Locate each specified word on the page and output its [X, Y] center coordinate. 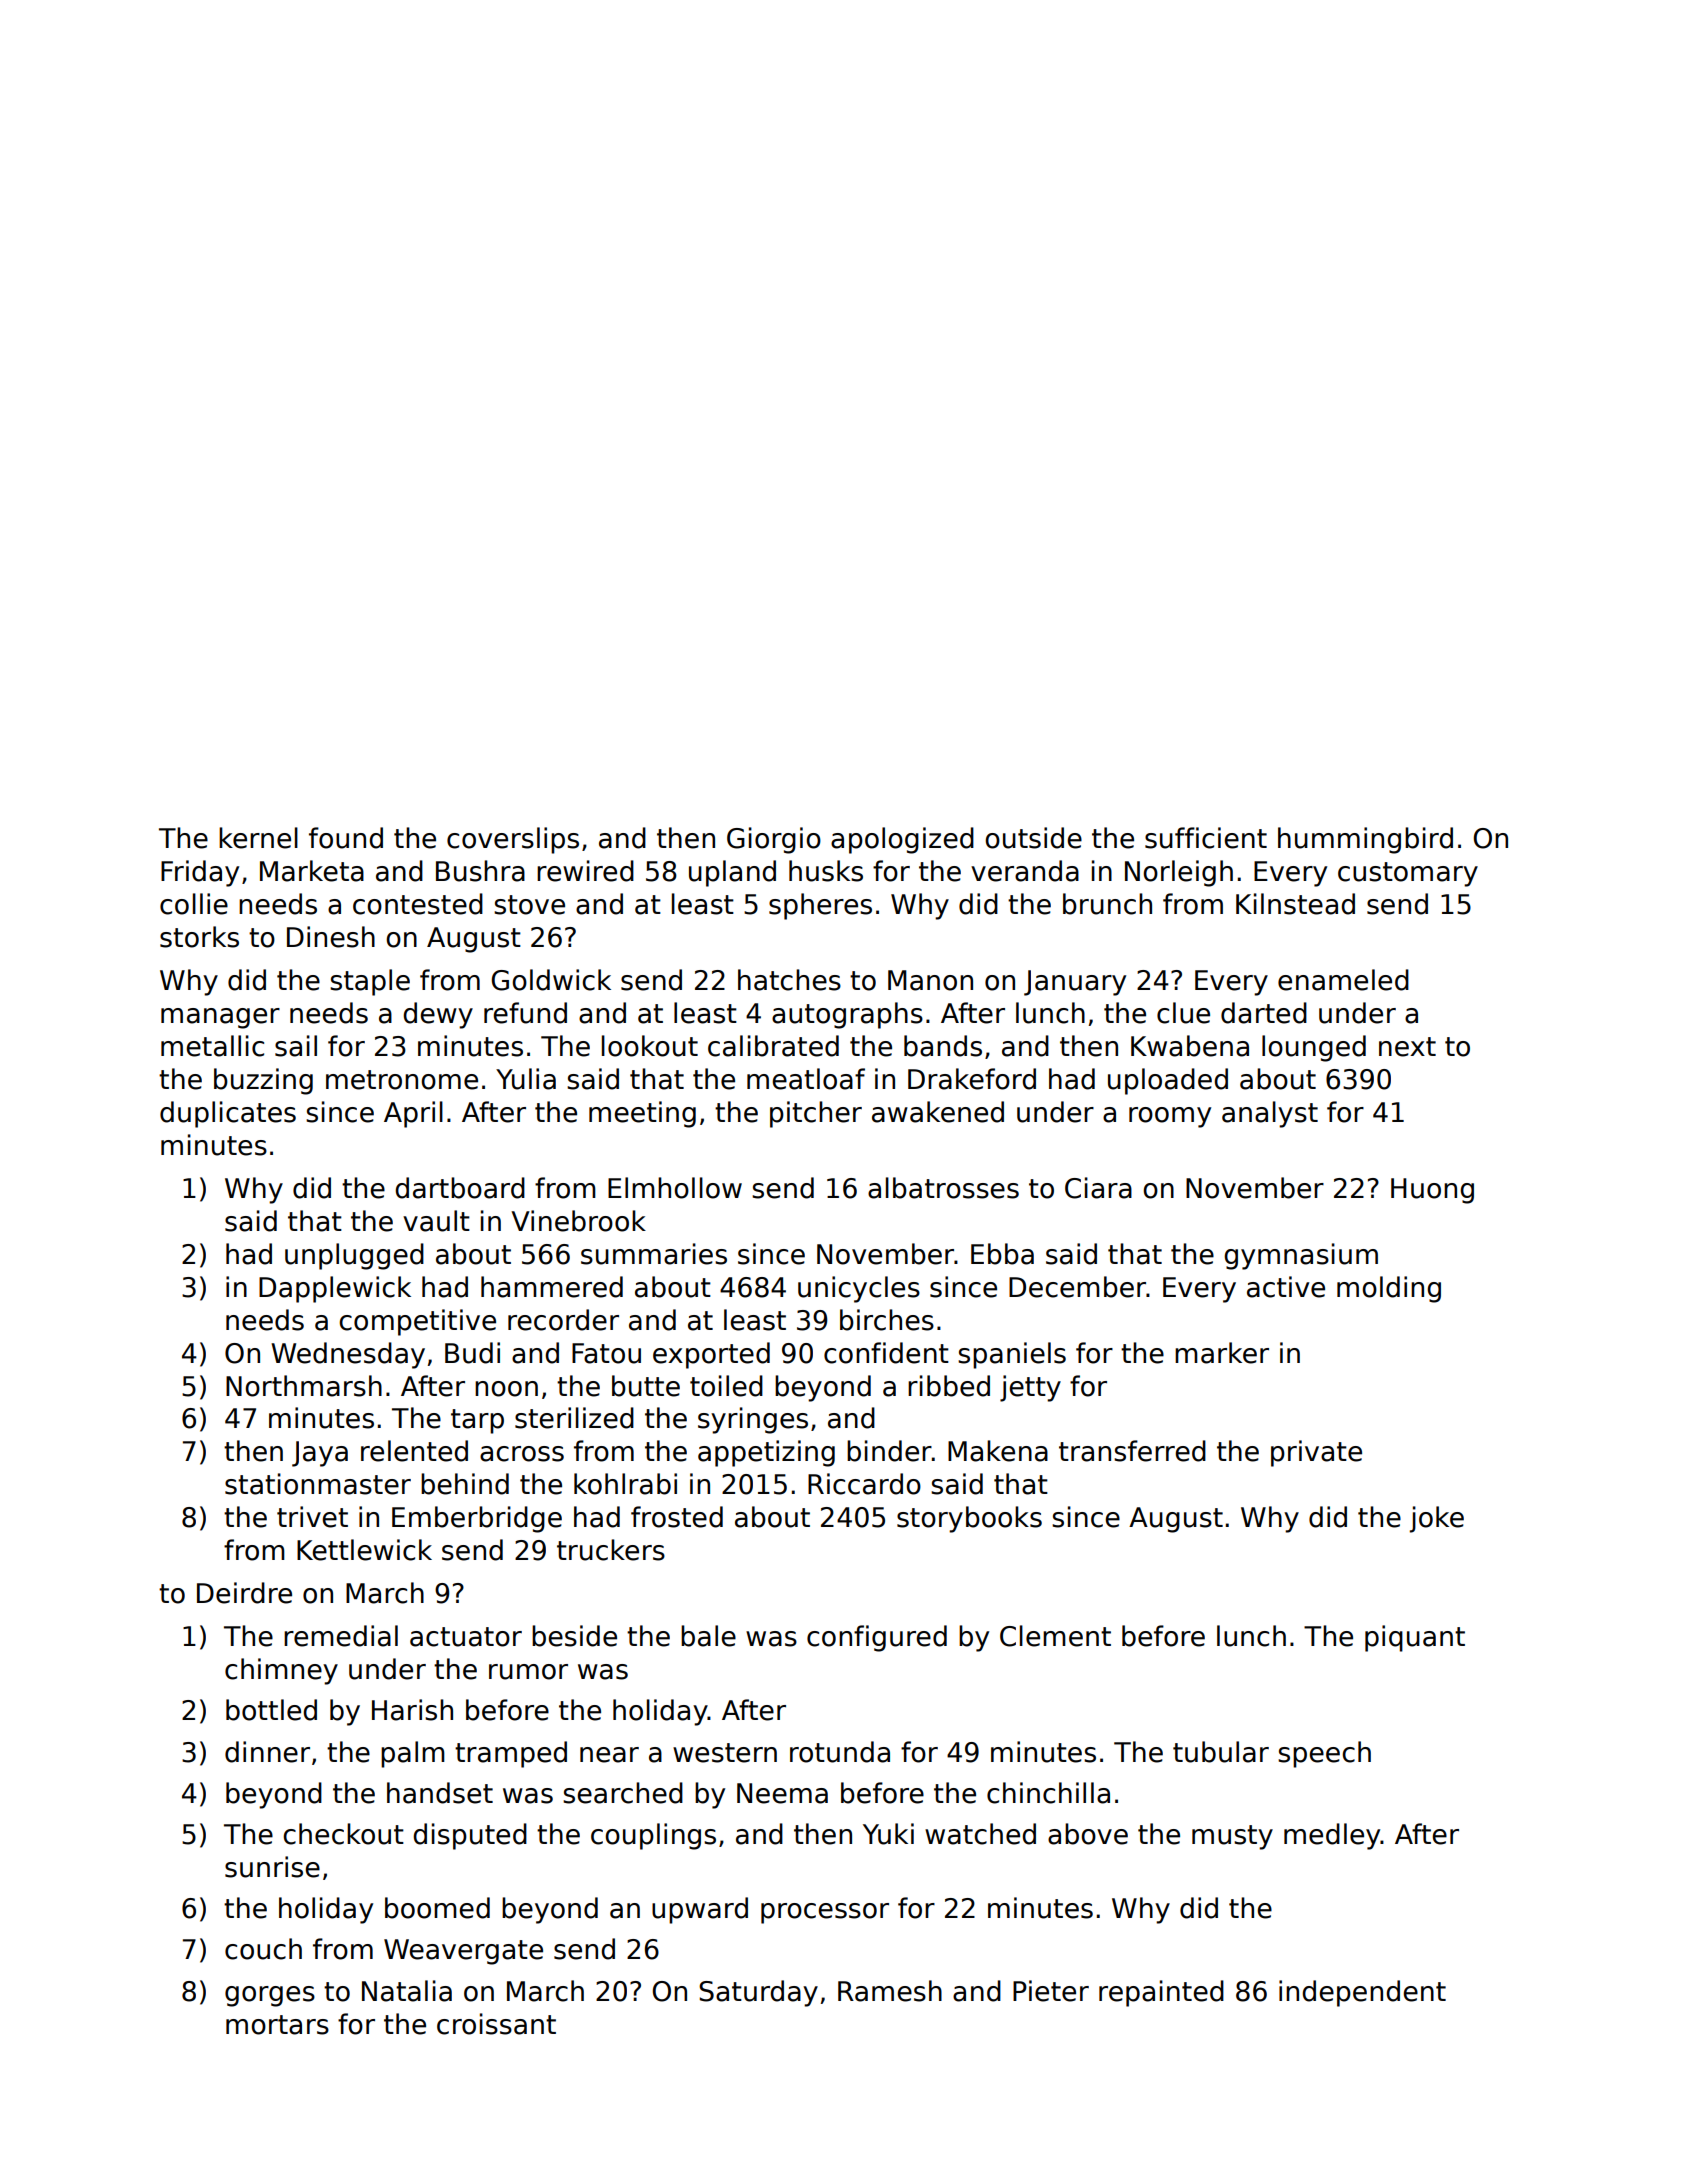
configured [877, 1638]
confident [886, 1353]
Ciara [1098, 1188]
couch [263, 1949]
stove [529, 905]
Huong [1432, 1191]
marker [1222, 1353]
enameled [1343, 980]
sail [296, 1046]
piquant [1415, 1638]
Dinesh [331, 937]
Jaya [320, 1454]
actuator [466, 1637]
